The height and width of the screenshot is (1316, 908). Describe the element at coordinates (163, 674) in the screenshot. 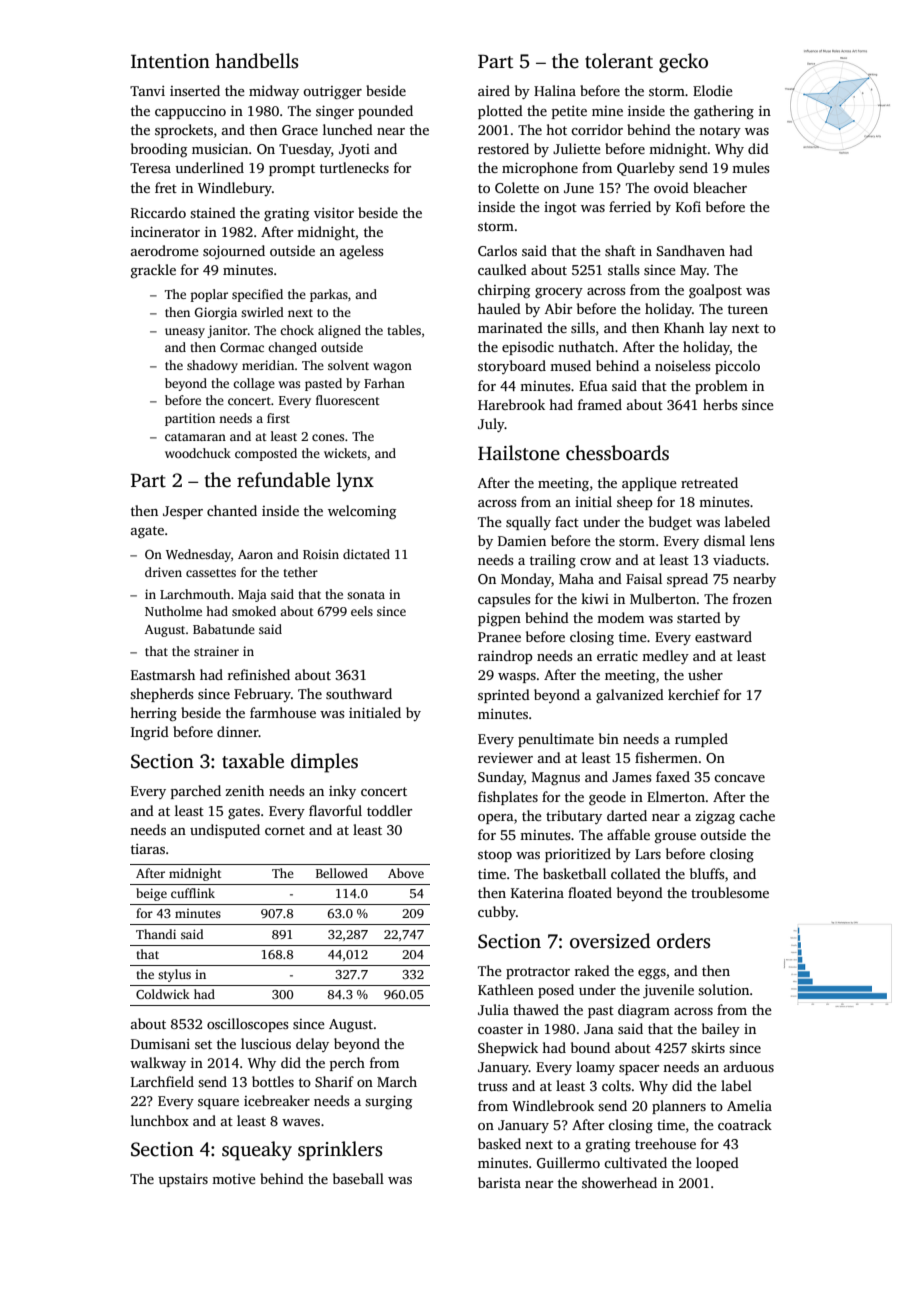

I see `Eastmarsh` at that location.
